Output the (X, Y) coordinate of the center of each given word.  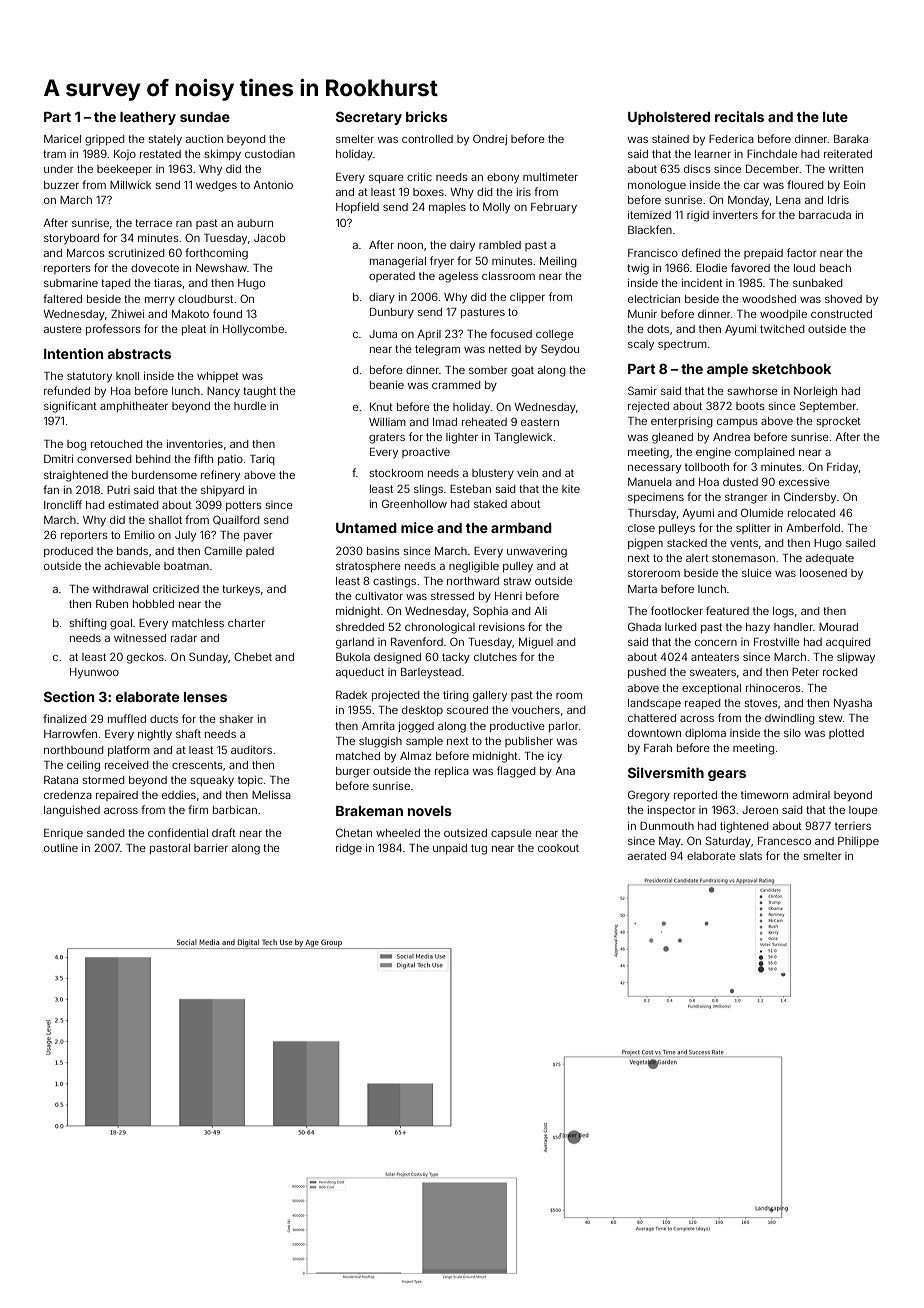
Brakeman (369, 811)
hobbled (153, 604)
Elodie (711, 268)
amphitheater (134, 407)
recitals (739, 116)
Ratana (61, 780)
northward (473, 581)
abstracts (139, 354)
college (555, 335)
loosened (823, 573)
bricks (427, 116)
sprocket (839, 422)
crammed (456, 385)
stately (165, 140)
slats (751, 856)
